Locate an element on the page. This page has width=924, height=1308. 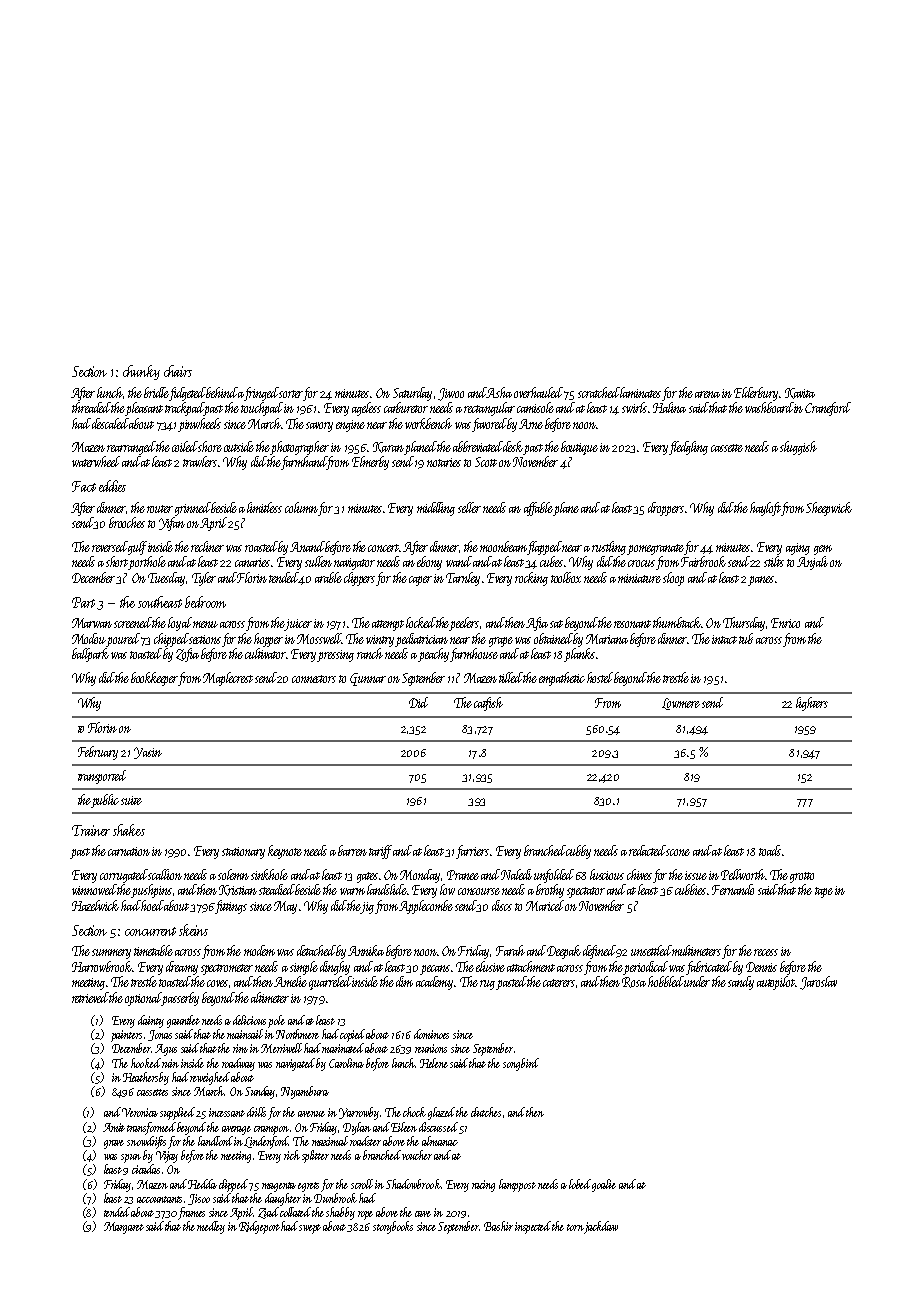
limitless is located at coordinates (264, 507).
